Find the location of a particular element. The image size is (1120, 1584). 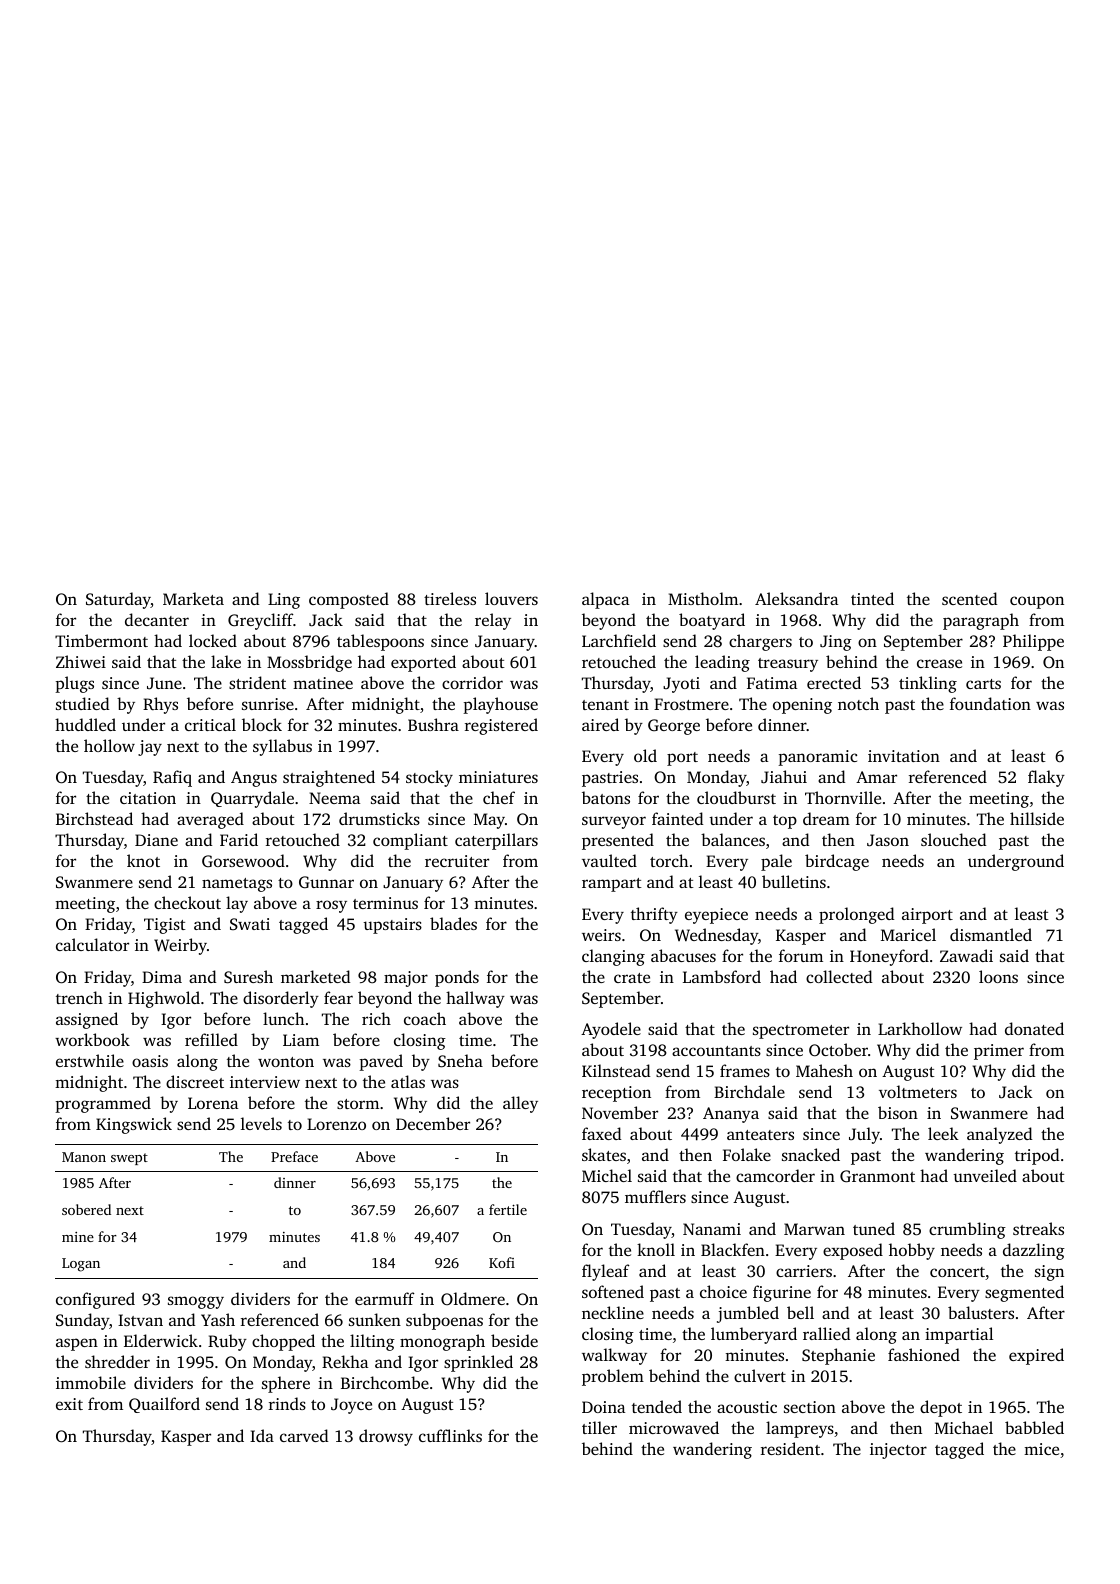

stocky is located at coordinates (429, 778).
